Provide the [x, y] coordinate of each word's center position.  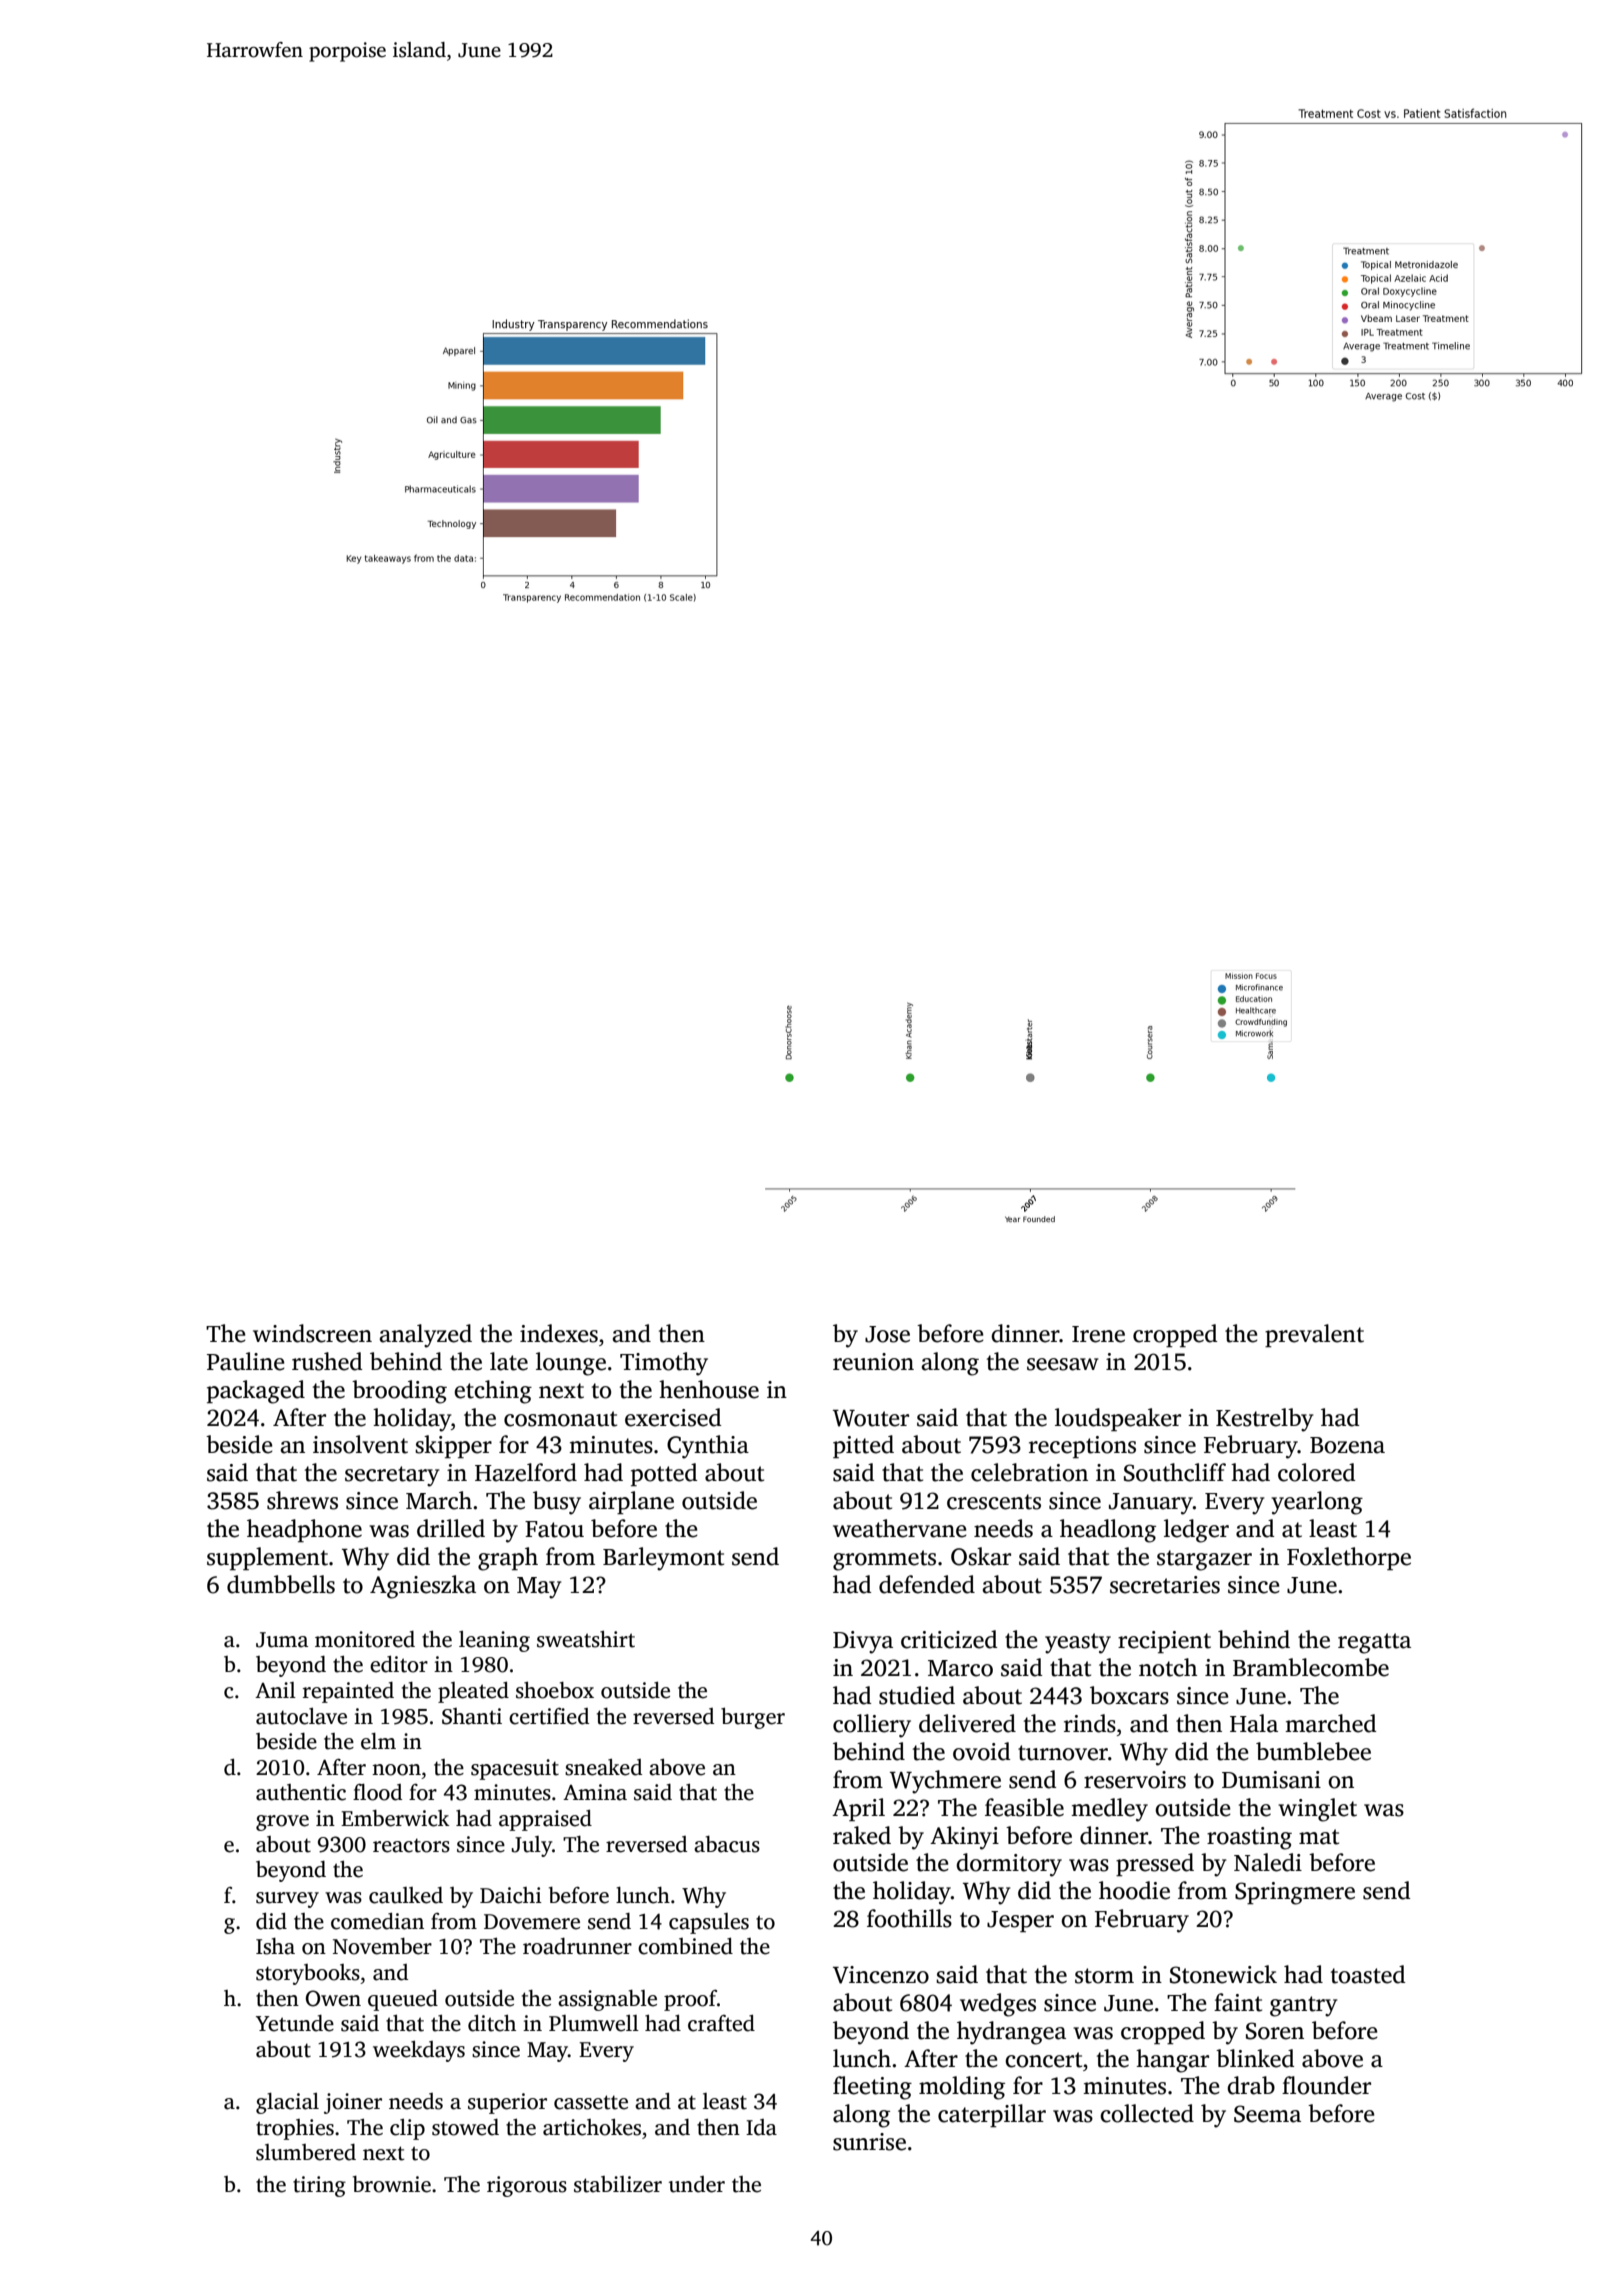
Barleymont [663, 1559]
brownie [392, 2184]
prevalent [1314, 1335]
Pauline [246, 1361]
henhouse [709, 1389]
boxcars [1129, 1695]
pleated [473, 1692]
